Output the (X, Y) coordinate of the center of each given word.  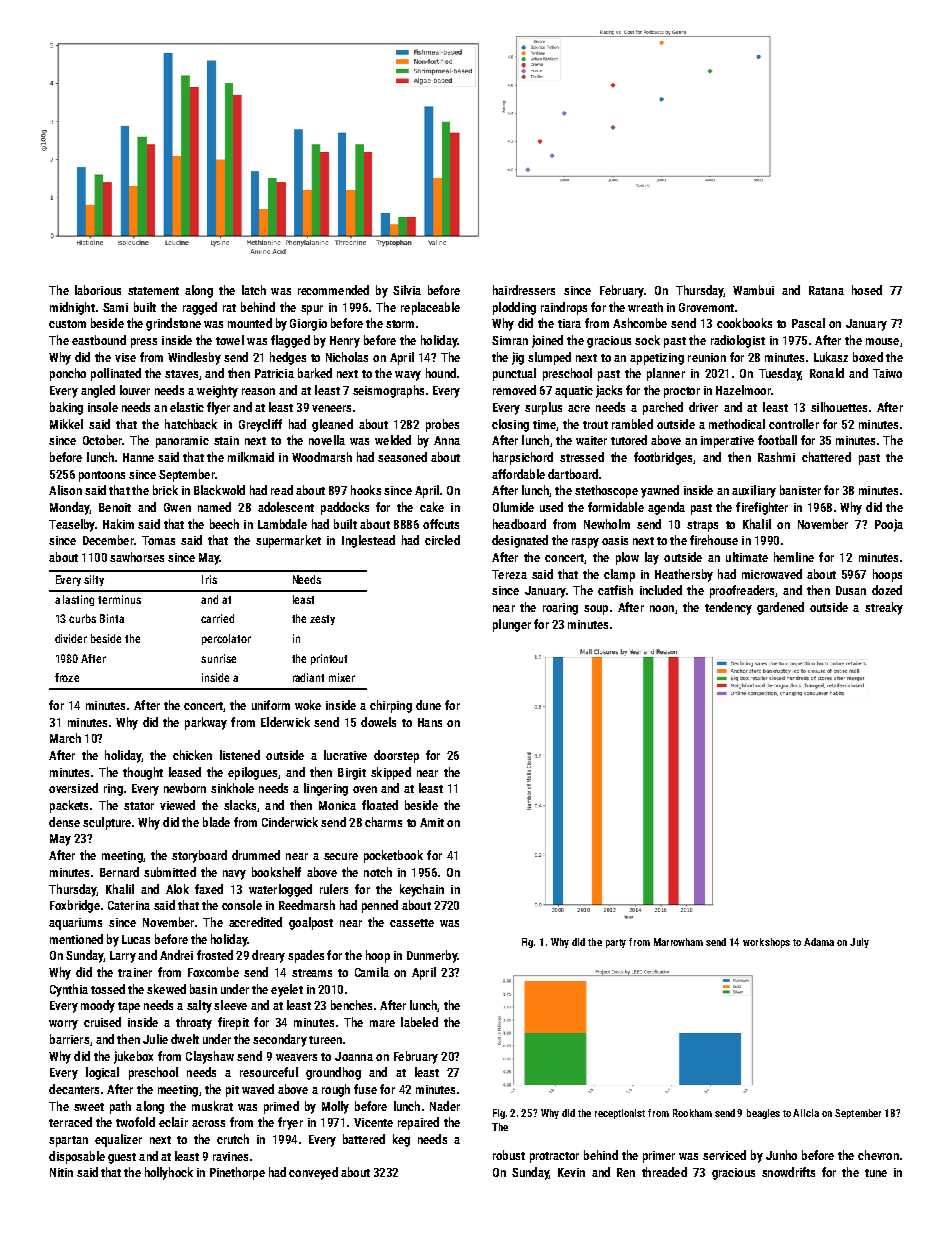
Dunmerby (432, 956)
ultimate (747, 557)
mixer (342, 677)
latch (254, 290)
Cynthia (69, 990)
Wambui (753, 290)
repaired (418, 1123)
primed (281, 1107)
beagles (763, 1114)
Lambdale (282, 524)
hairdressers (524, 290)
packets (69, 806)
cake (432, 507)
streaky (884, 608)
